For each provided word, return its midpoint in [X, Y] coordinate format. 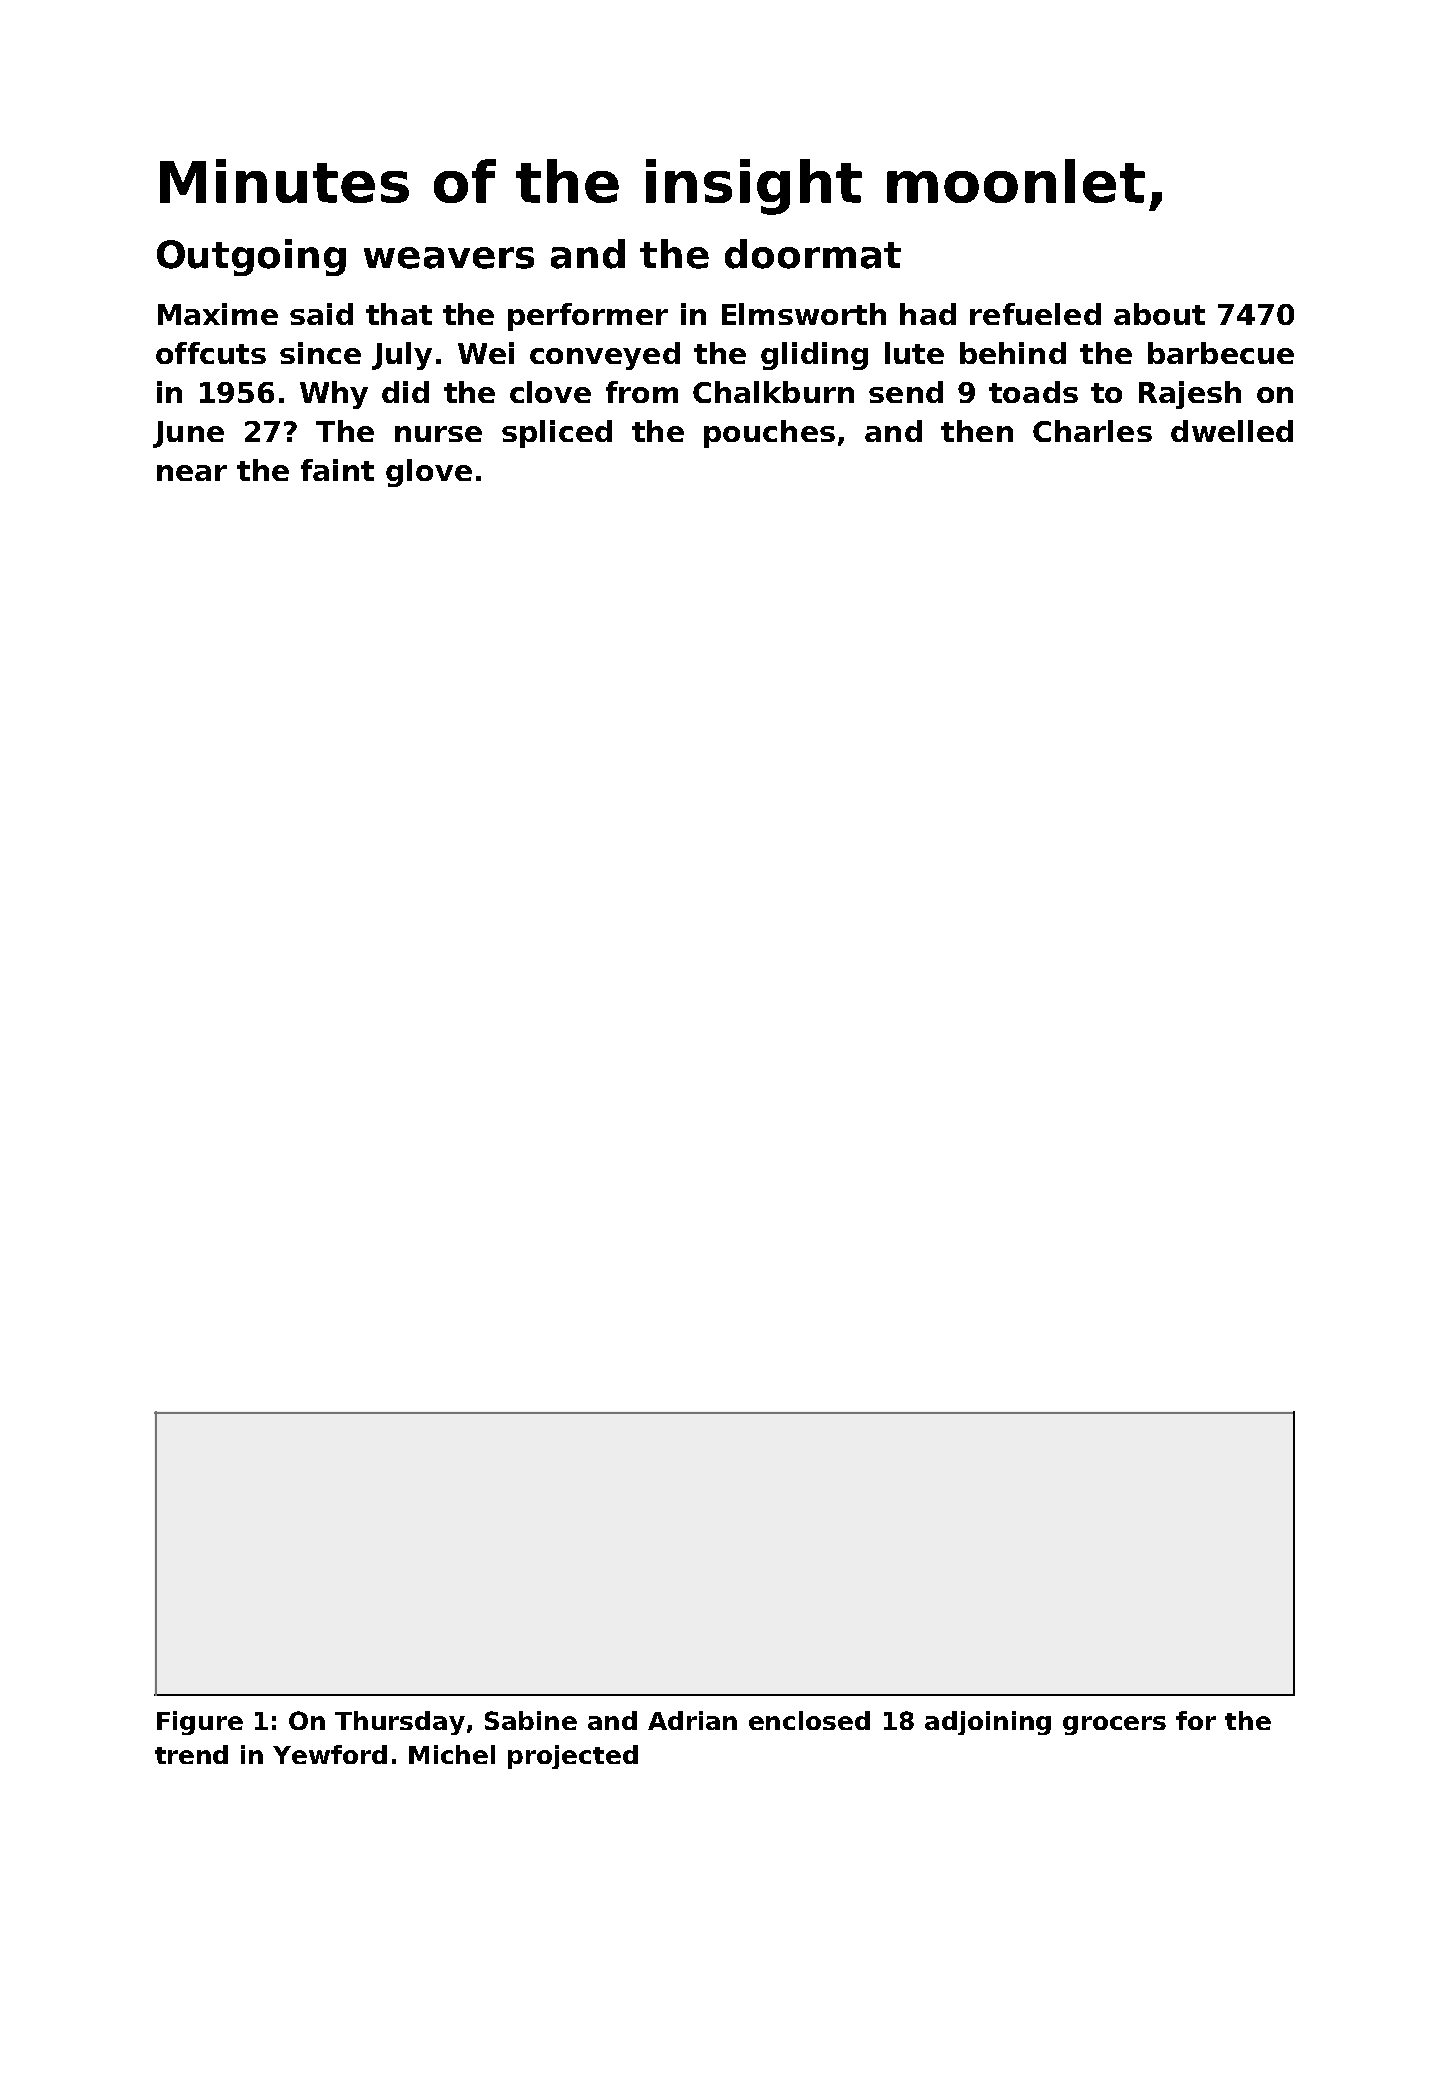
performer [588, 317]
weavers [449, 258]
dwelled [1232, 431]
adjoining [988, 1723]
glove [429, 473]
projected [573, 1757]
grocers [1114, 1725]
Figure [200, 1723]
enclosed [809, 1720]
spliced [557, 434]
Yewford [330, 1754]
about [1159, 314]
